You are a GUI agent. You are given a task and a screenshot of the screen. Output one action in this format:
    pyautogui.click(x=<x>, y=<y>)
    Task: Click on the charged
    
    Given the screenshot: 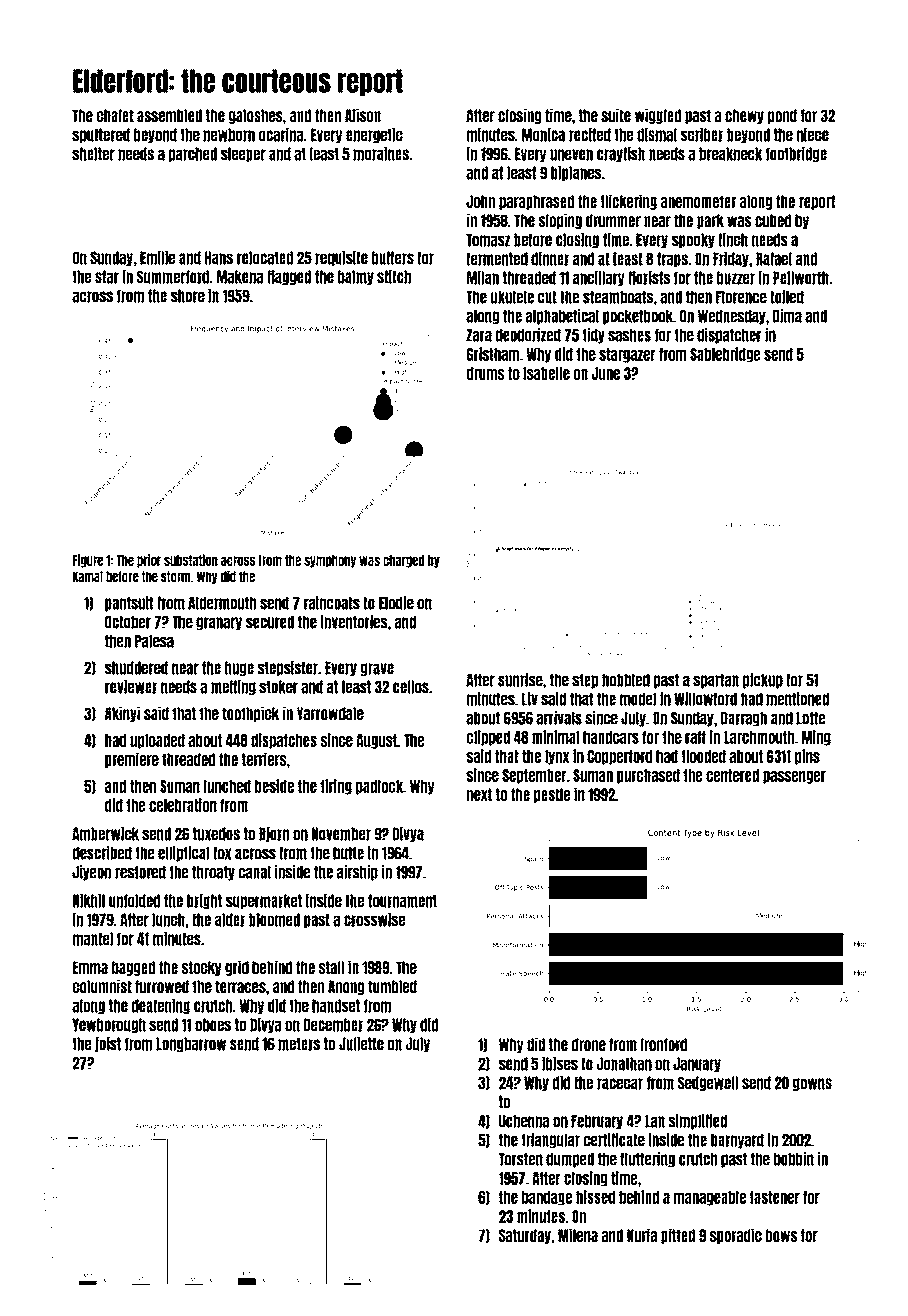 What is the action you would take?
    pyautogui.click(x=403, y=561)
